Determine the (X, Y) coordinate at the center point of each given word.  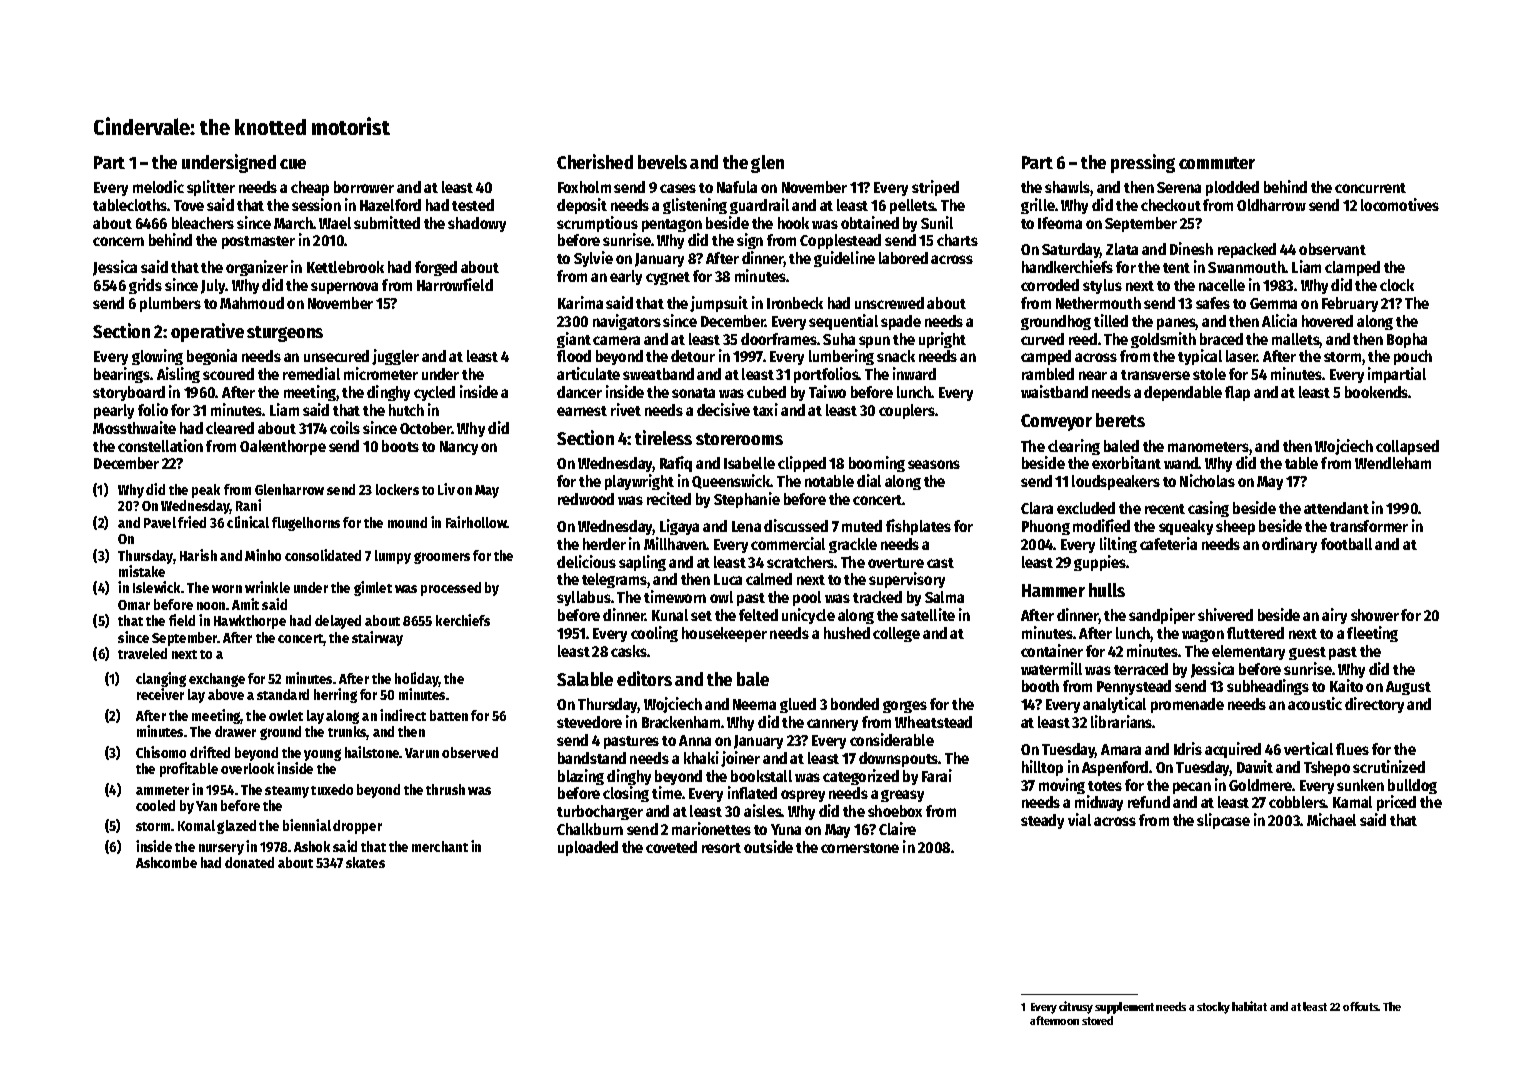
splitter (211, 188)
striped (935, 188)
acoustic (1315, 703)
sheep (1235, 527)
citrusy (1076, 1007)
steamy (287, 792)
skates (365, 862)
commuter (1217, 163)
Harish (198, 555)
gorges (905, 707)
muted (862, 526)
